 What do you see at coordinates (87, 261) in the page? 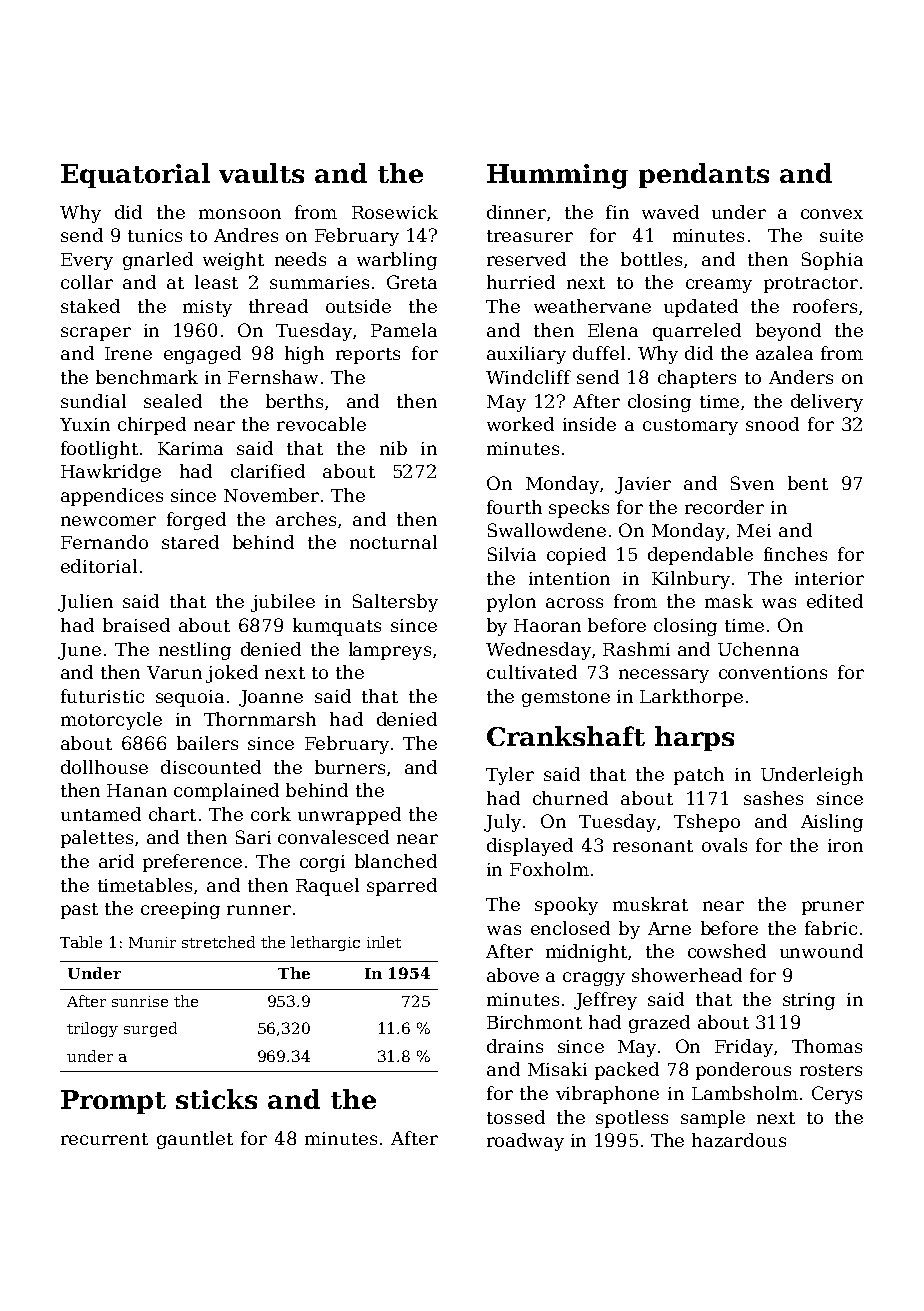
I see `Every` at bounding box center [87, 261].
